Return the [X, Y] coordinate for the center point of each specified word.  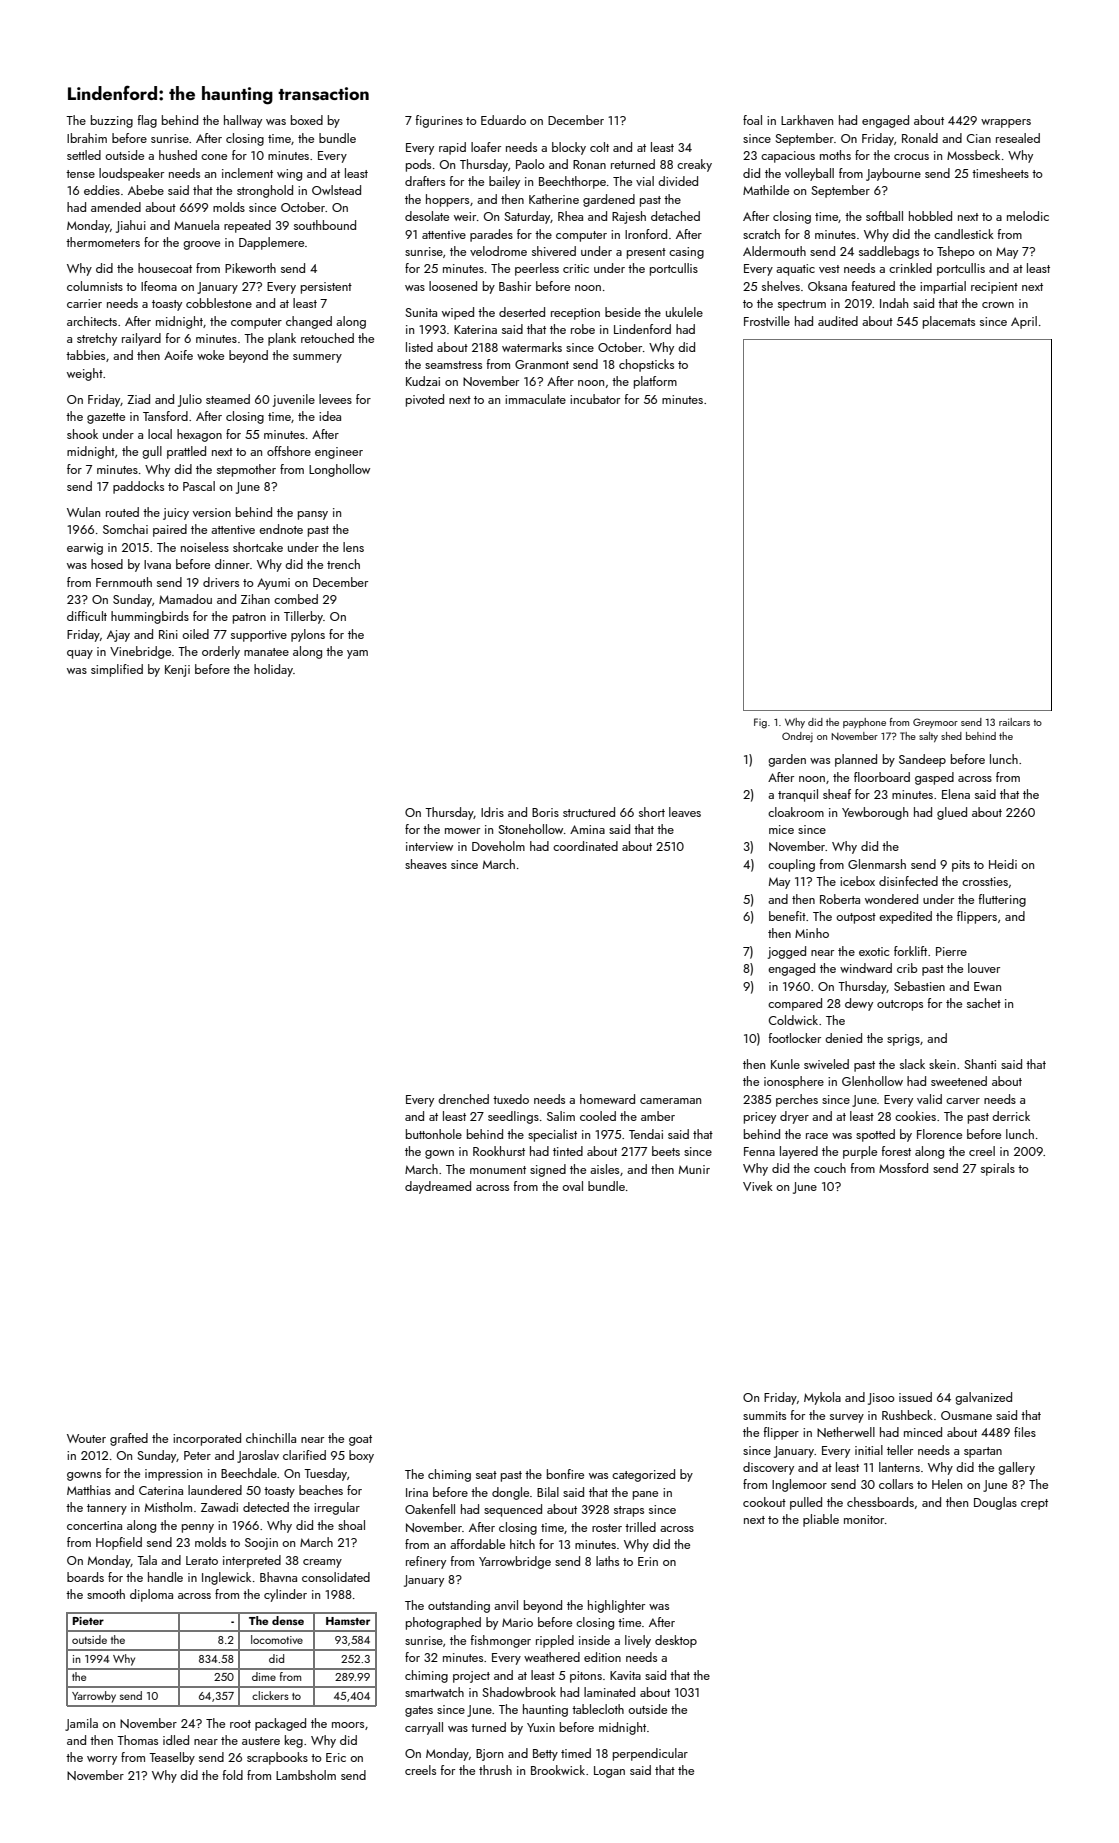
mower [462, 831]
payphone [864, 723]
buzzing [112, 121]
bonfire [565, 1474]
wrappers [1006, 123]
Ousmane [966, 1415]
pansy [313, 515]
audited [838, 321]
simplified [117, 670]
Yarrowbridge [515, 1562]
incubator [595, 399]
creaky [694, 165]
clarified [304, 1455]
